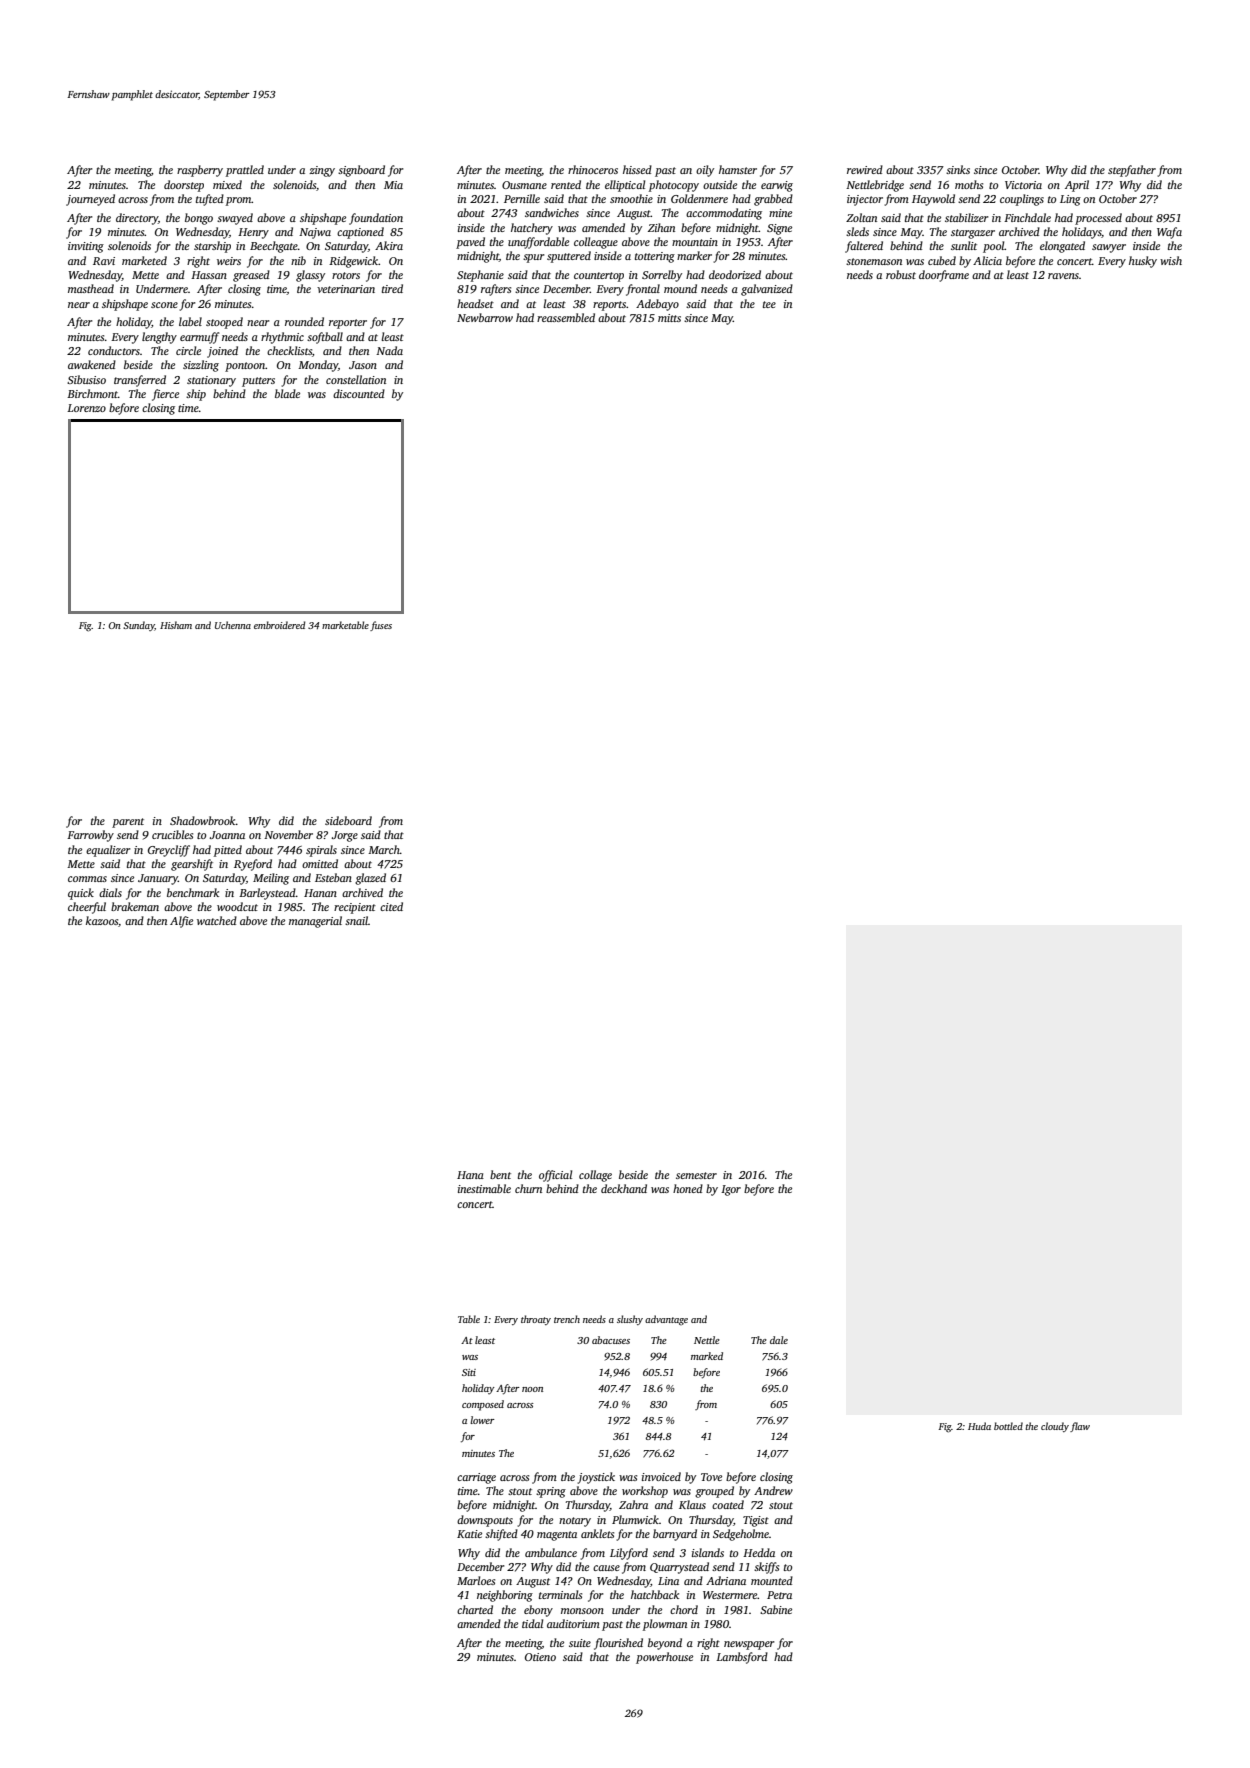 This document has width=1250, height=1768. I want to click on hissed, so click(637, 169).
